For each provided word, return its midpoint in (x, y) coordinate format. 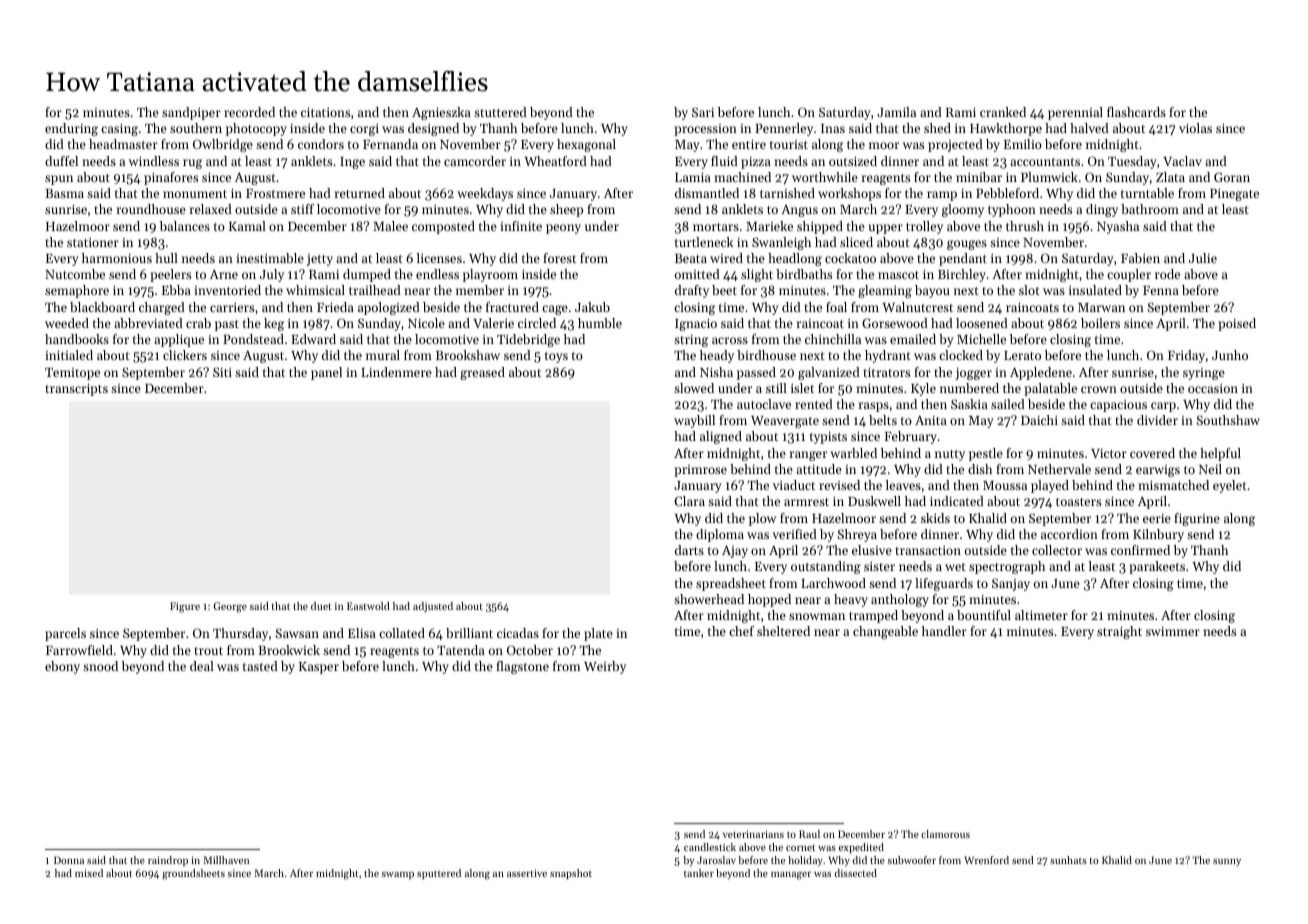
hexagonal (586, 145)
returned (360, 193)
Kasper (319, 668)
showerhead (709, 599)
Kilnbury (1158, 535)
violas (1195, 128)
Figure (185, 607)
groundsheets (193, 874)
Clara (689, 501)
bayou (932, 291)
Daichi (1039, 420)
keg (274, 324)
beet (724, 290)
